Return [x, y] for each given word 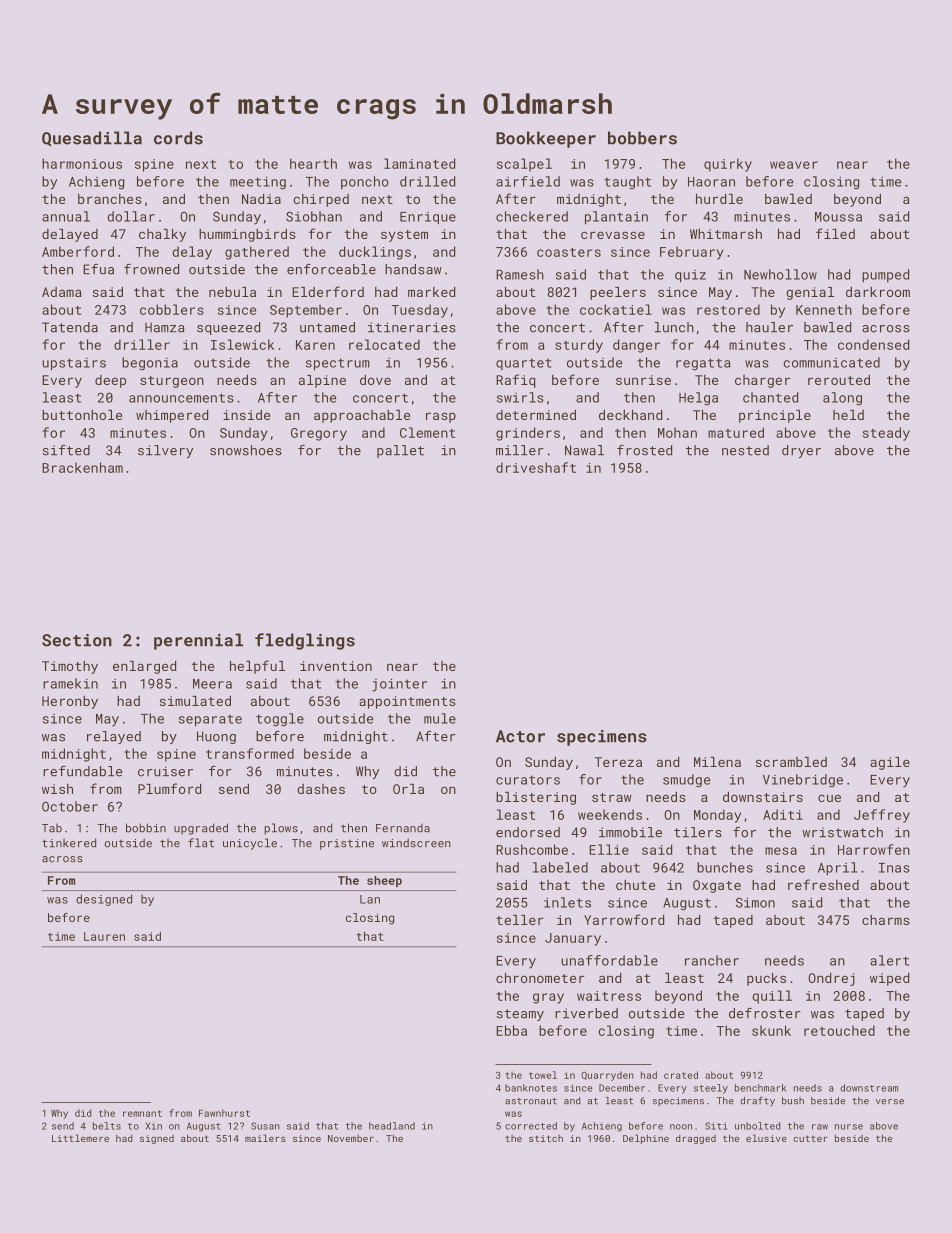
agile [890, 763]
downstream [869, 1088]
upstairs [74, 364]
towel [543, 1075]
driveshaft [536, 467]
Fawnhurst [224, 1113]
